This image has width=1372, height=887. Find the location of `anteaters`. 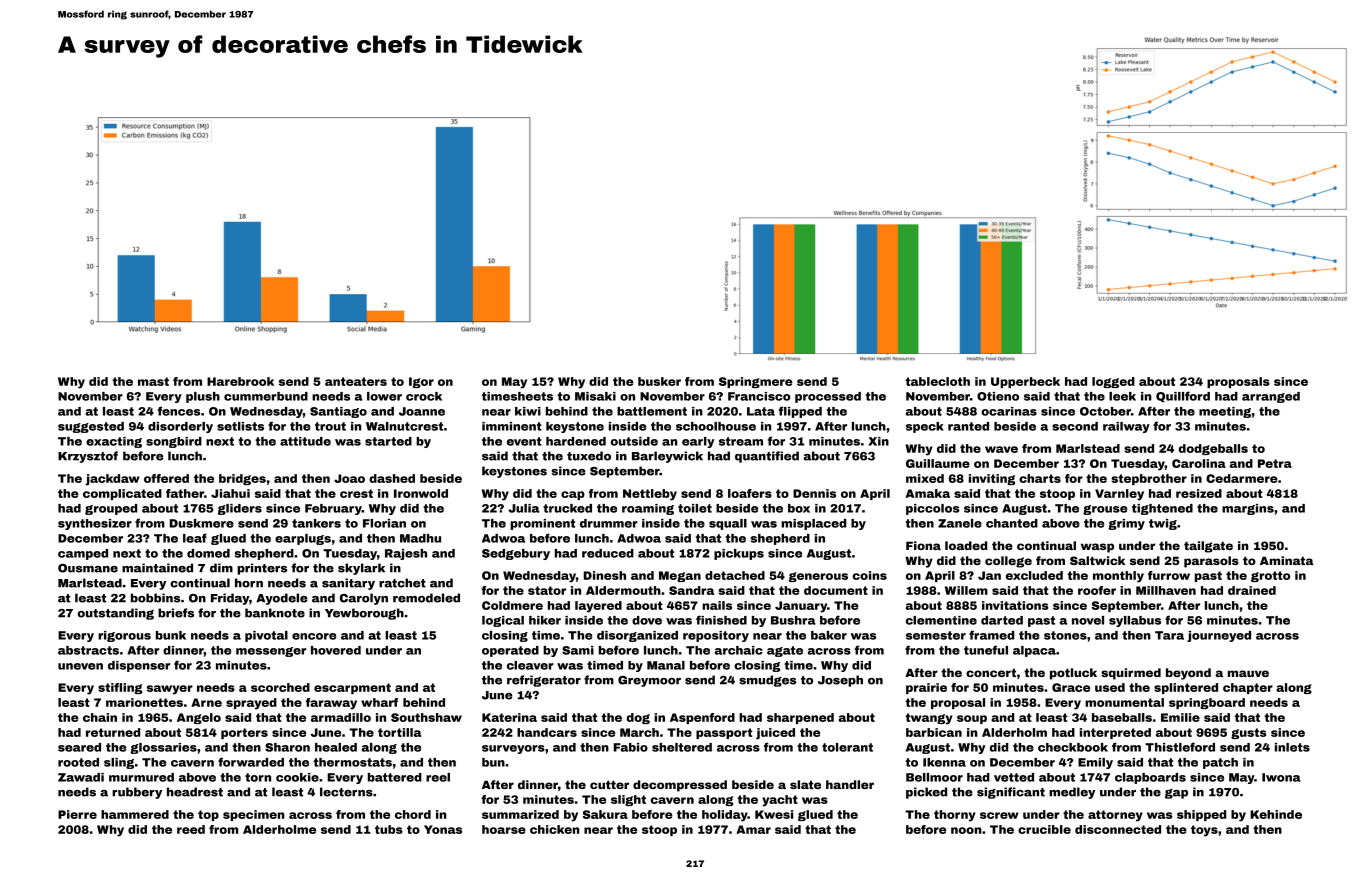

anteaters is located at coordinates (356, 381).
